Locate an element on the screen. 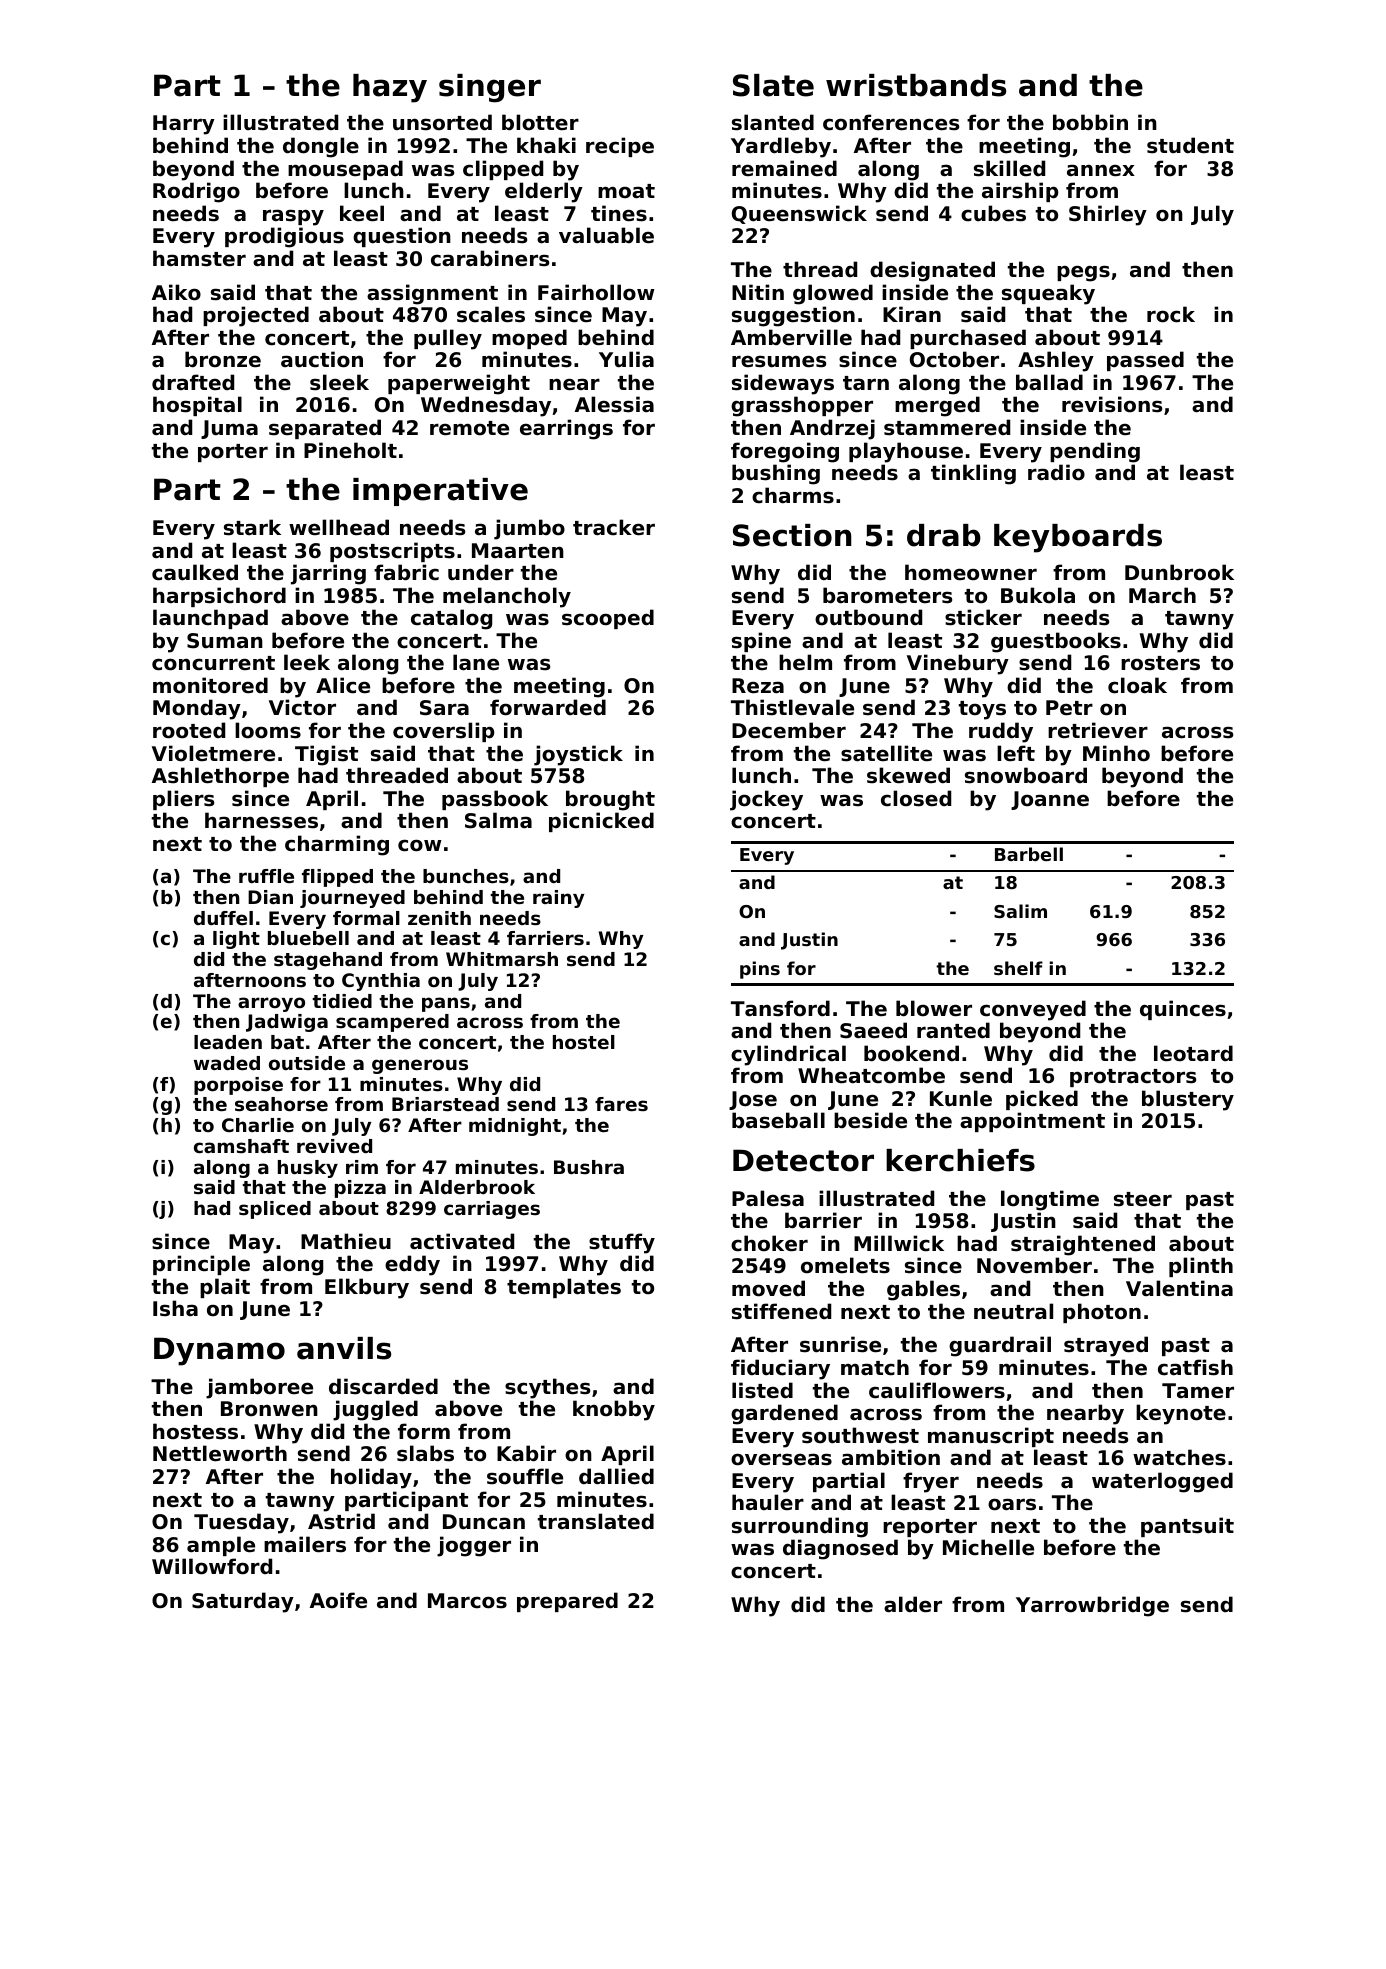 This screenshot has height=1969, width=1386. auction is located at coordinates (322, 359).
